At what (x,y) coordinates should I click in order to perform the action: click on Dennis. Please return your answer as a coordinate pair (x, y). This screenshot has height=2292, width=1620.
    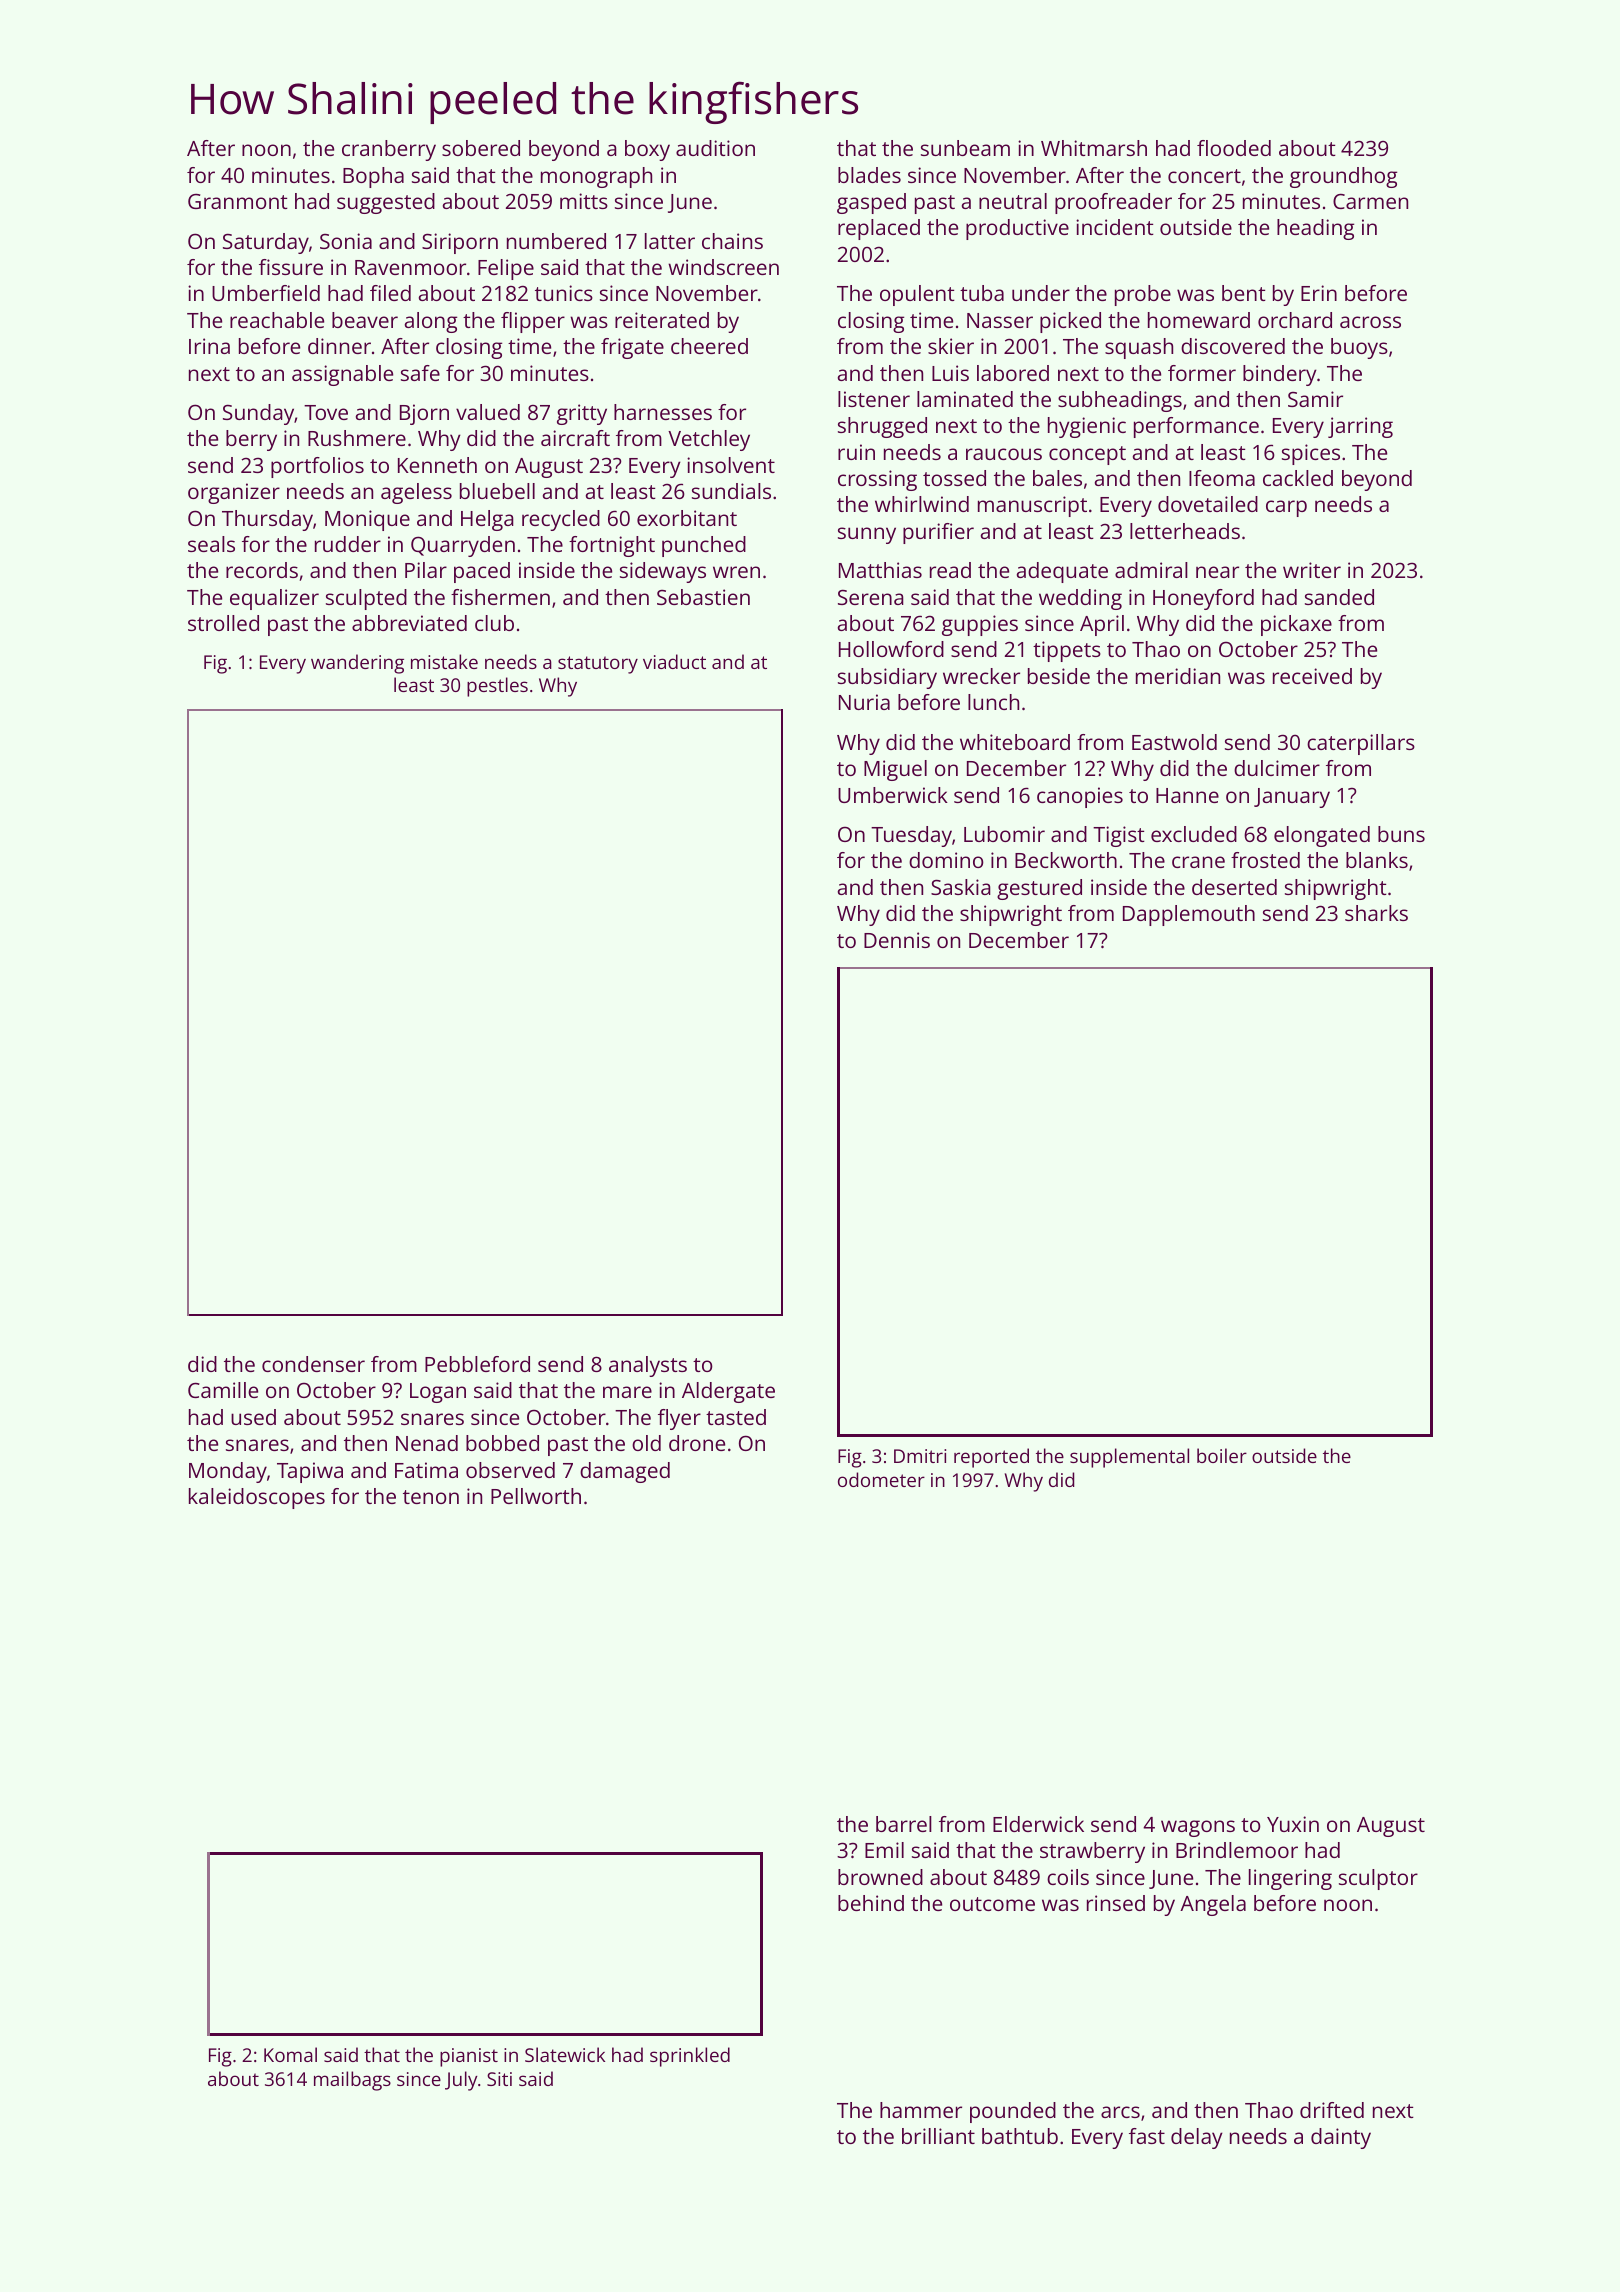
    Looking at the image, I should click on (897, 940).
